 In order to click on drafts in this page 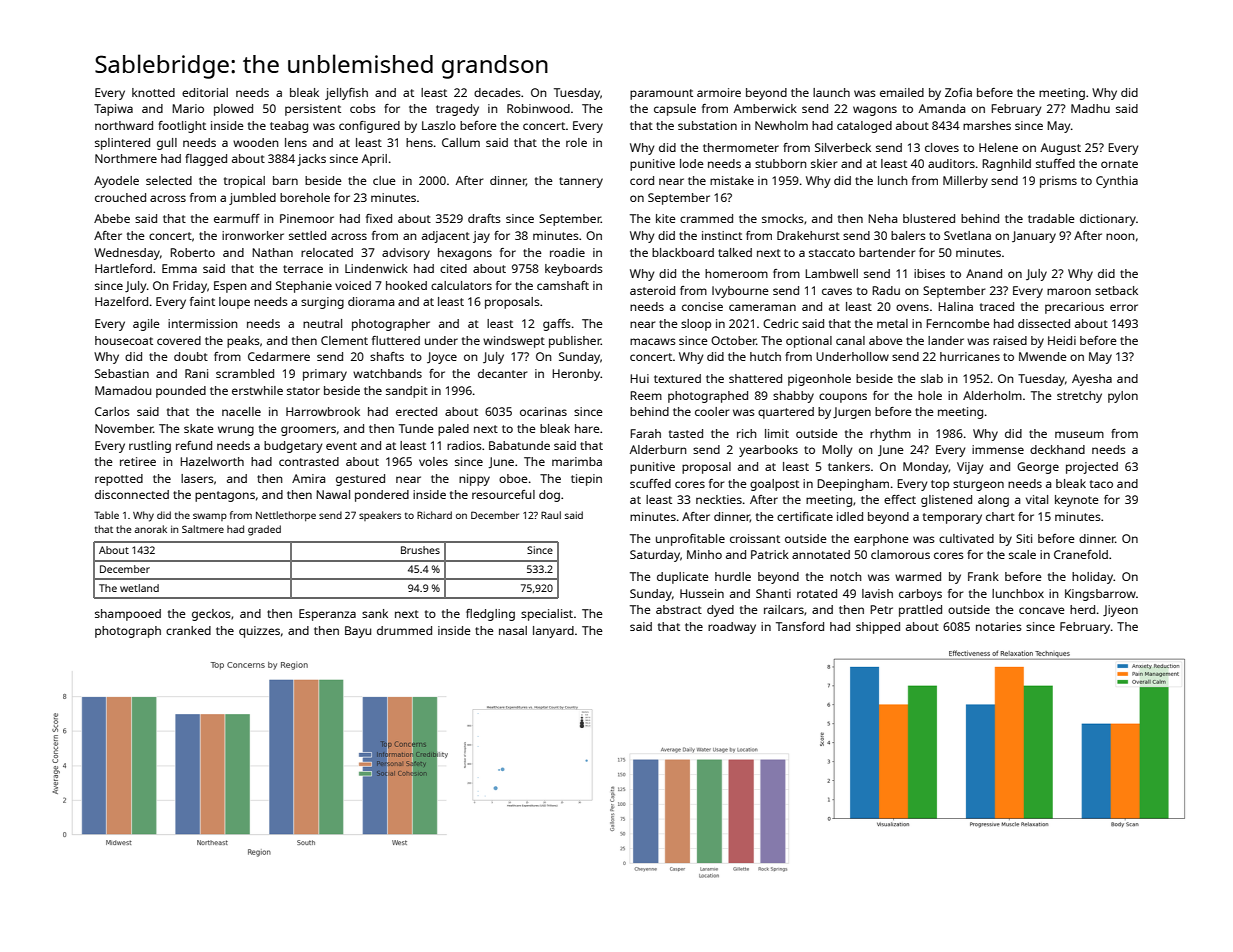, I will do `click(484, 218)`.
